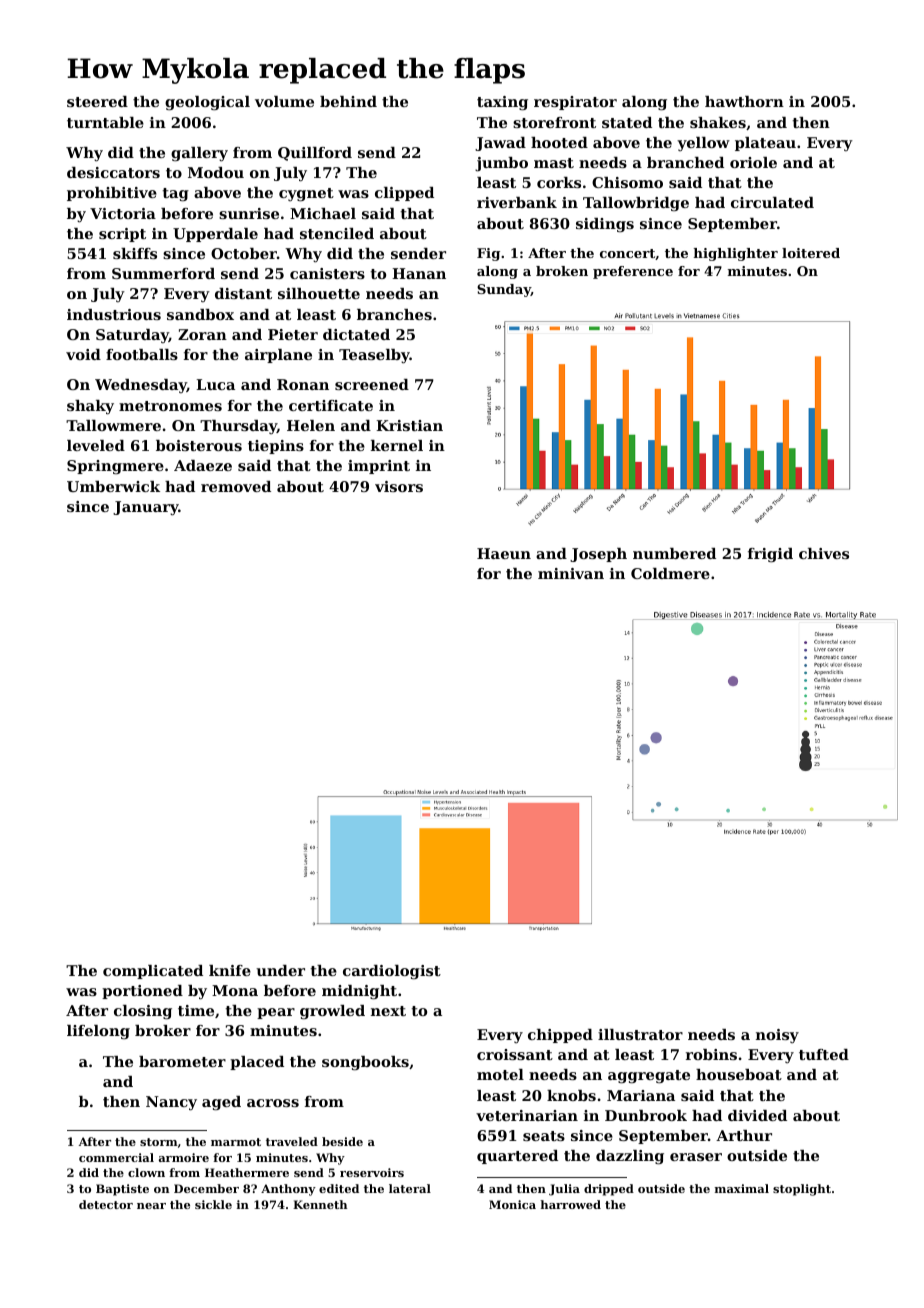  I want to click on taxing, so click(502, 103).
